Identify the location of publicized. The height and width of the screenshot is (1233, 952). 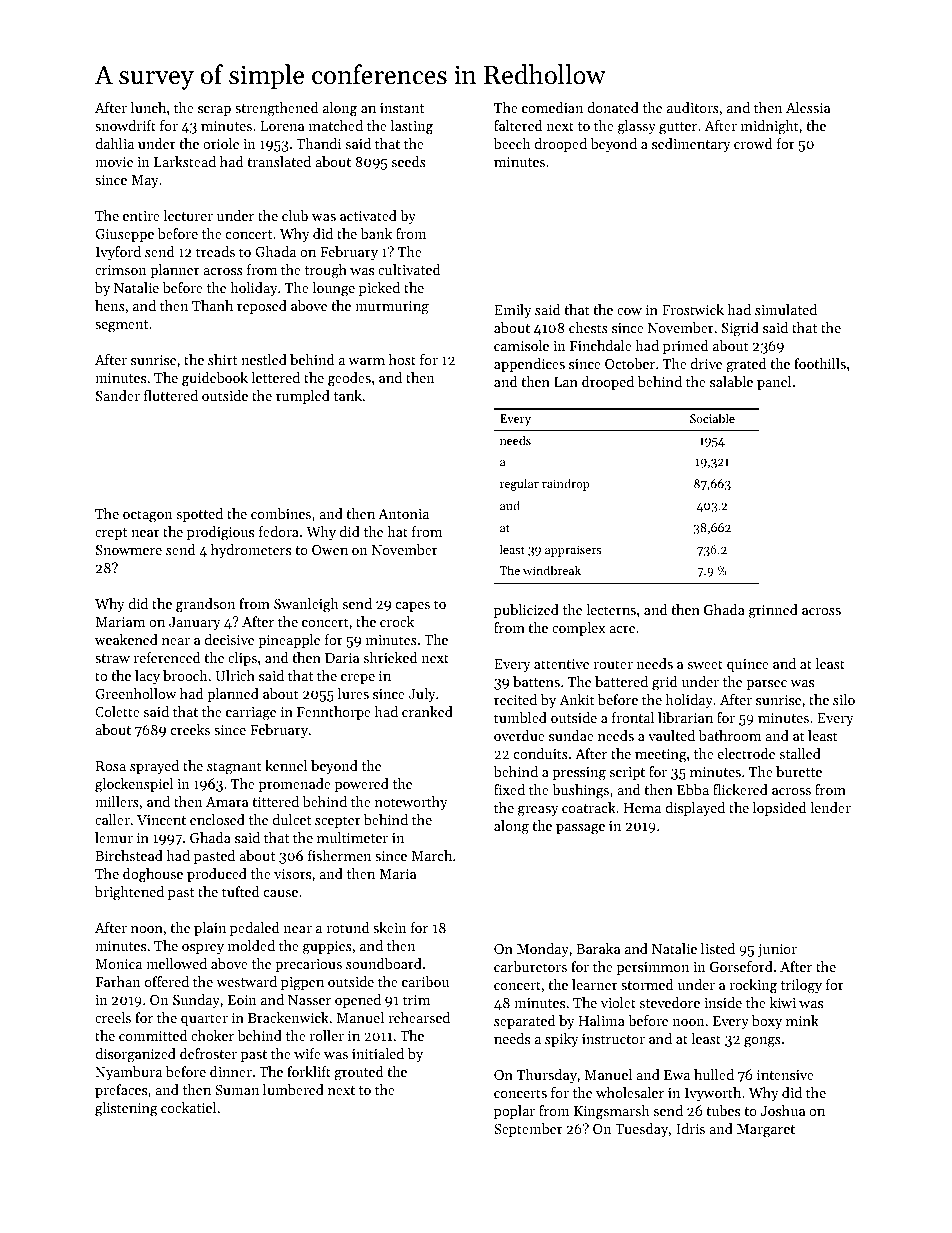
(526, 611).
